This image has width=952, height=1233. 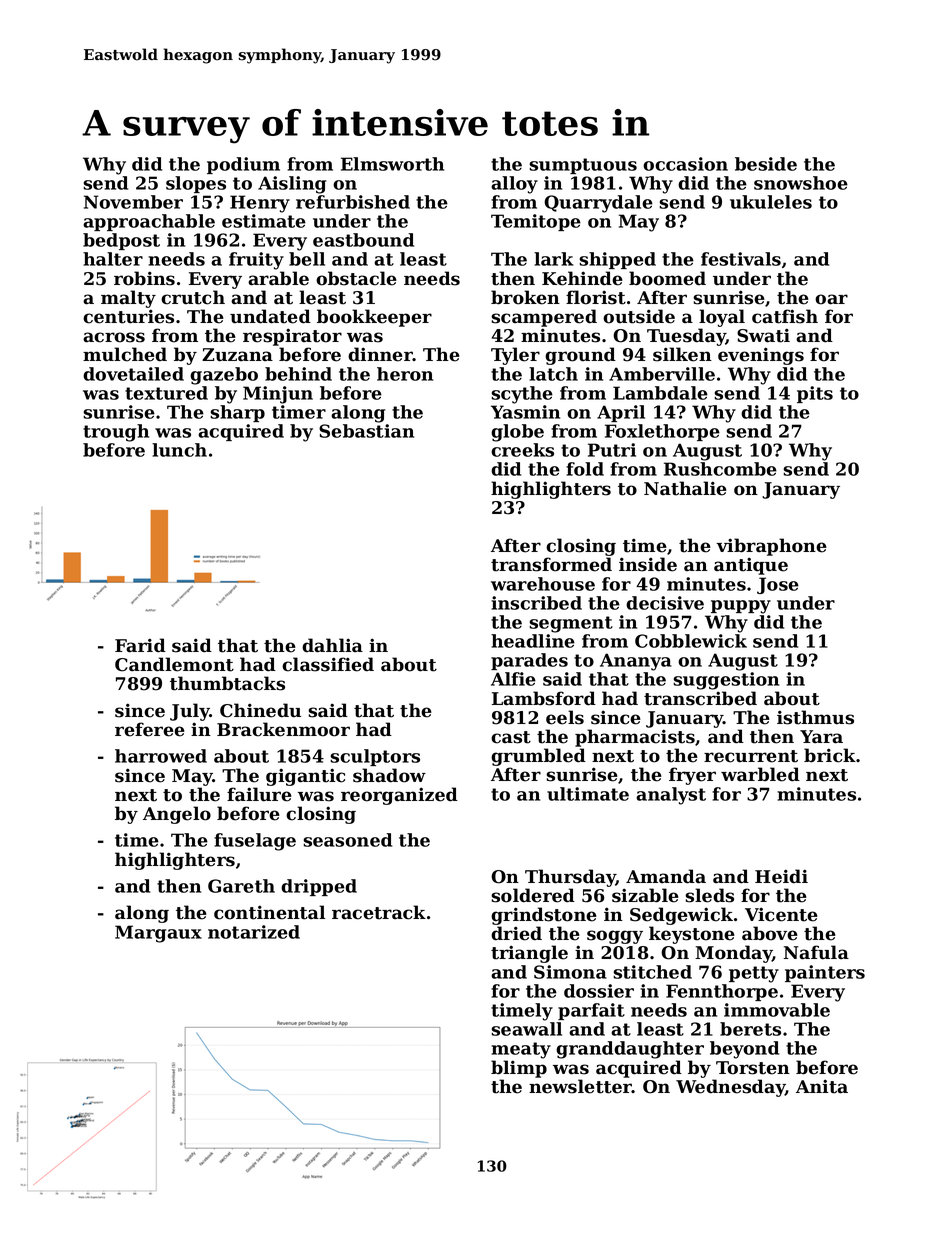 I want to click on warehouse, so click(x=543, y=584).
